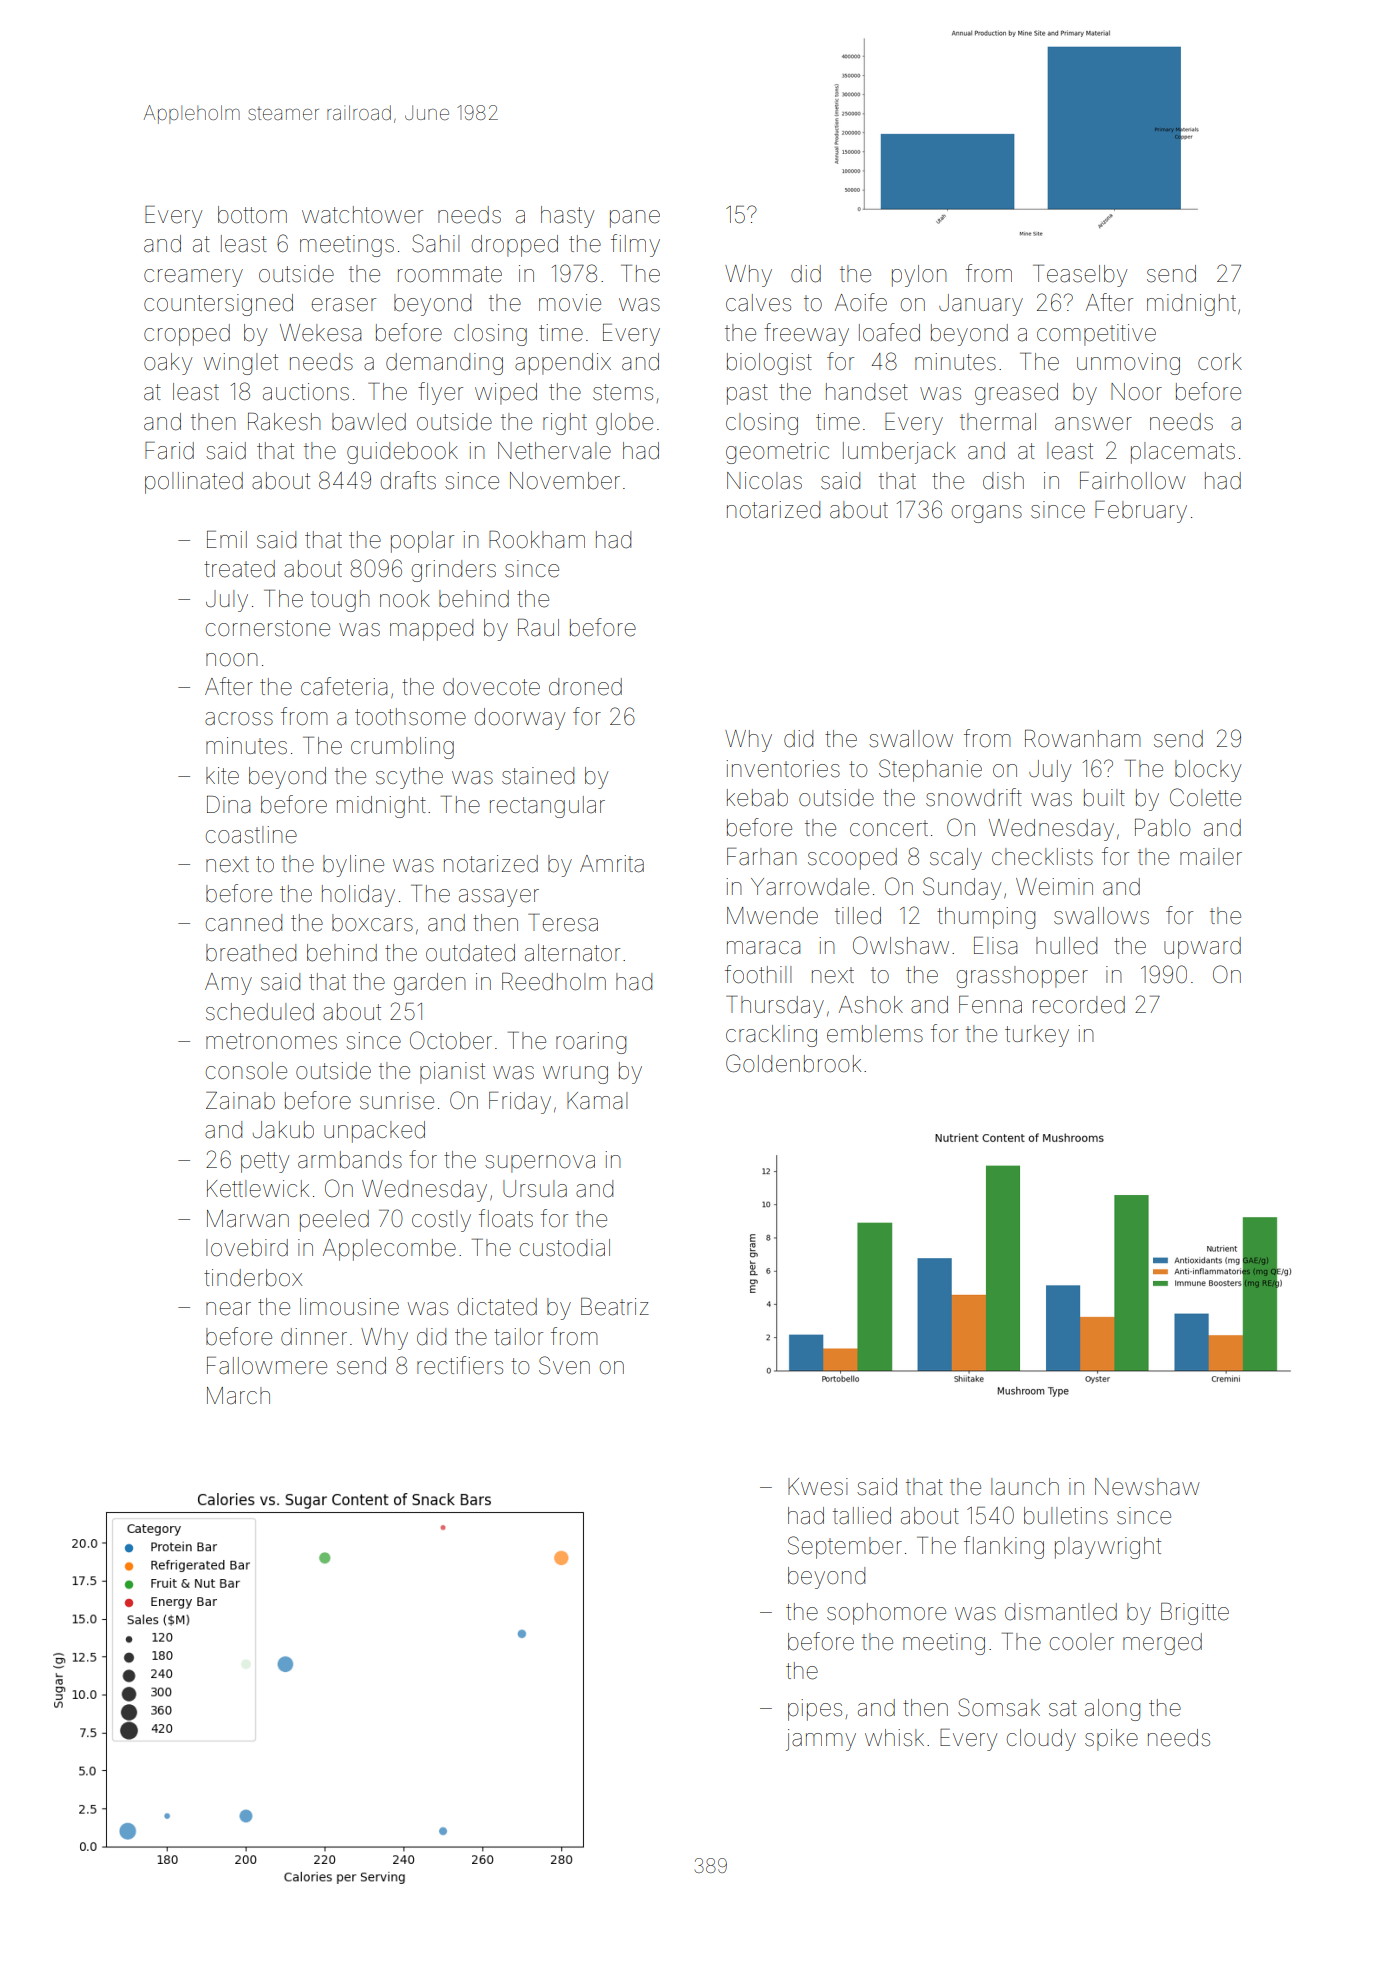  Describe the element at coordinates (429, 984) in the screenshot. I see `garden` at that location.
